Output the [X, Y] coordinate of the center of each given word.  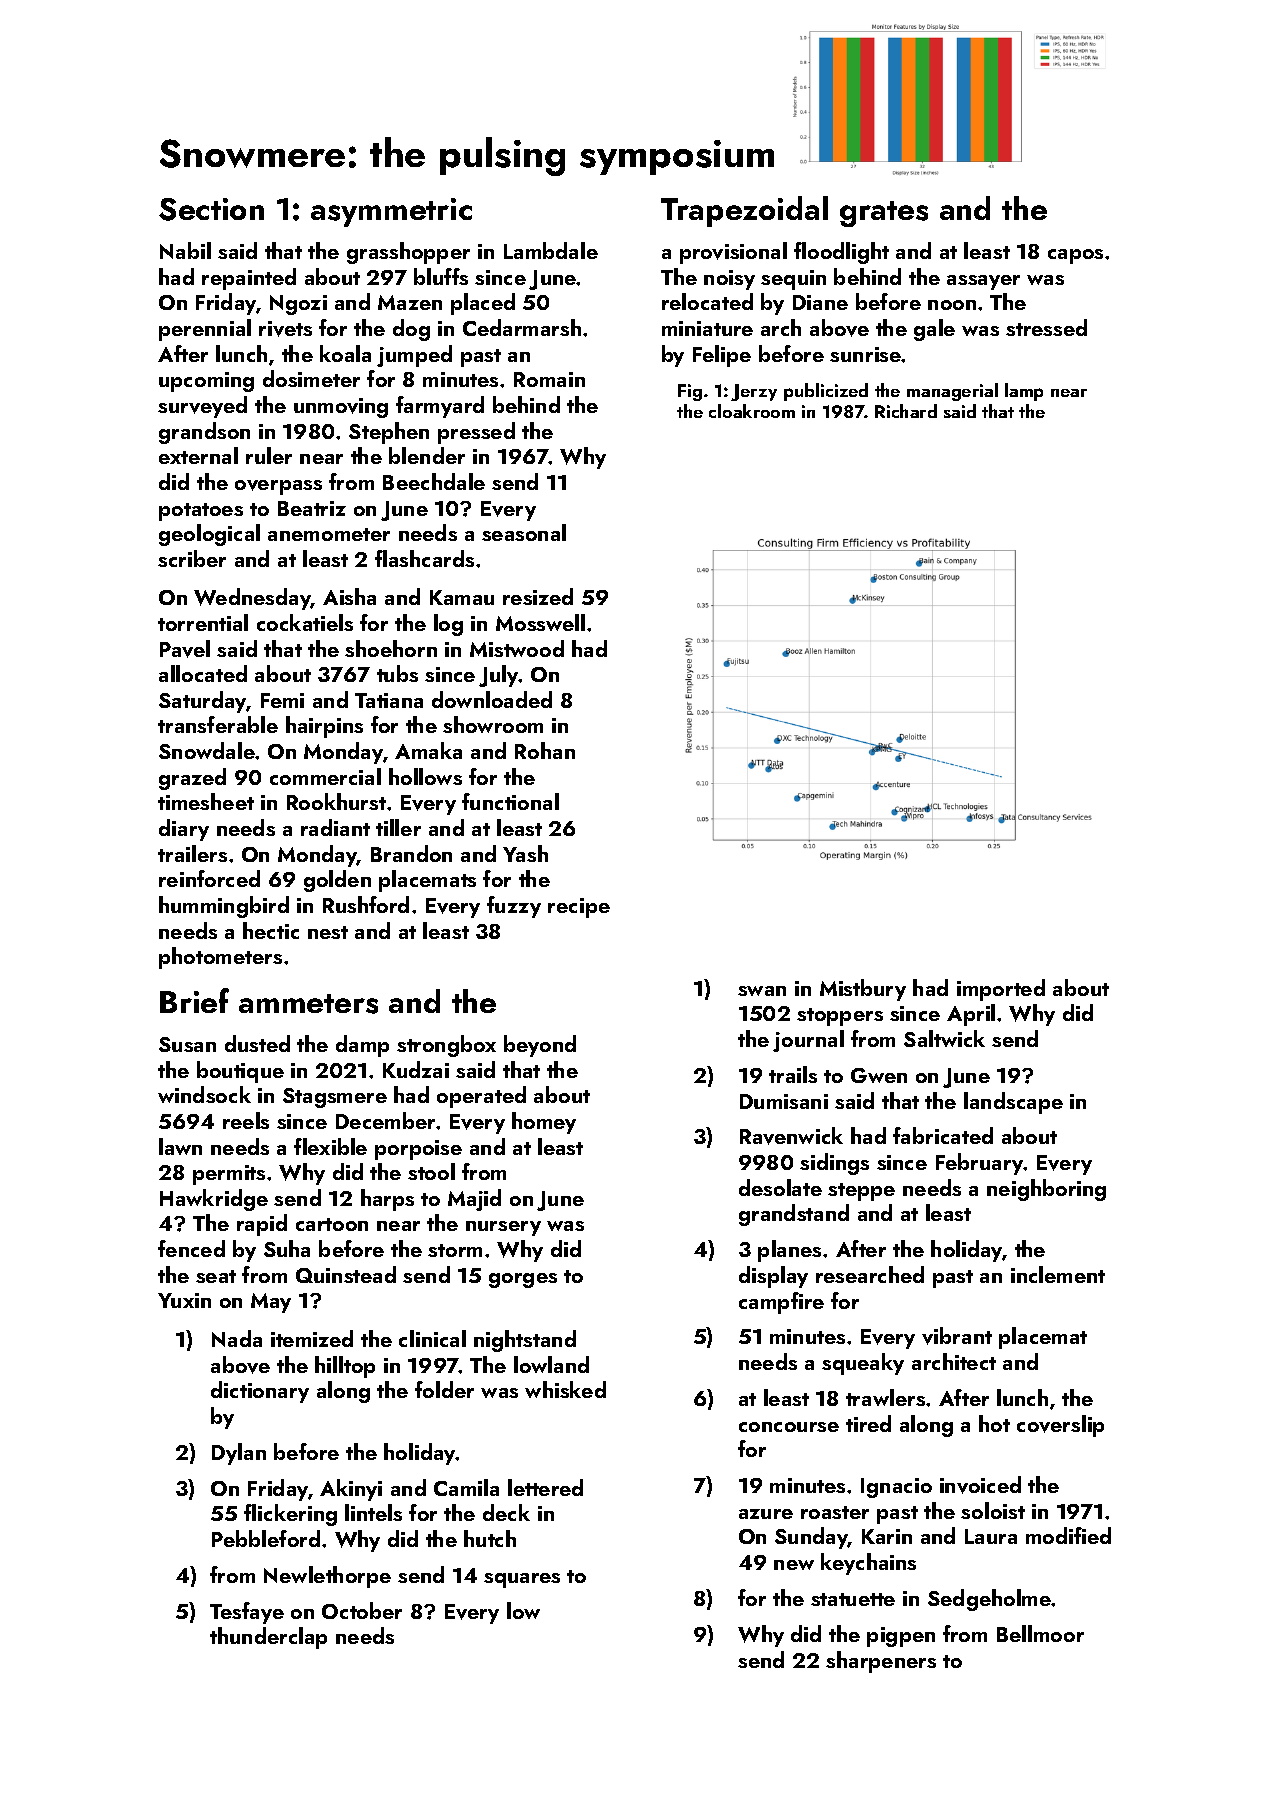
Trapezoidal [744, 211]
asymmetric [391, 212]
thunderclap [268, 1638]
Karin [887, 1536]
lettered [545, 1487]
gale [934, 330]
